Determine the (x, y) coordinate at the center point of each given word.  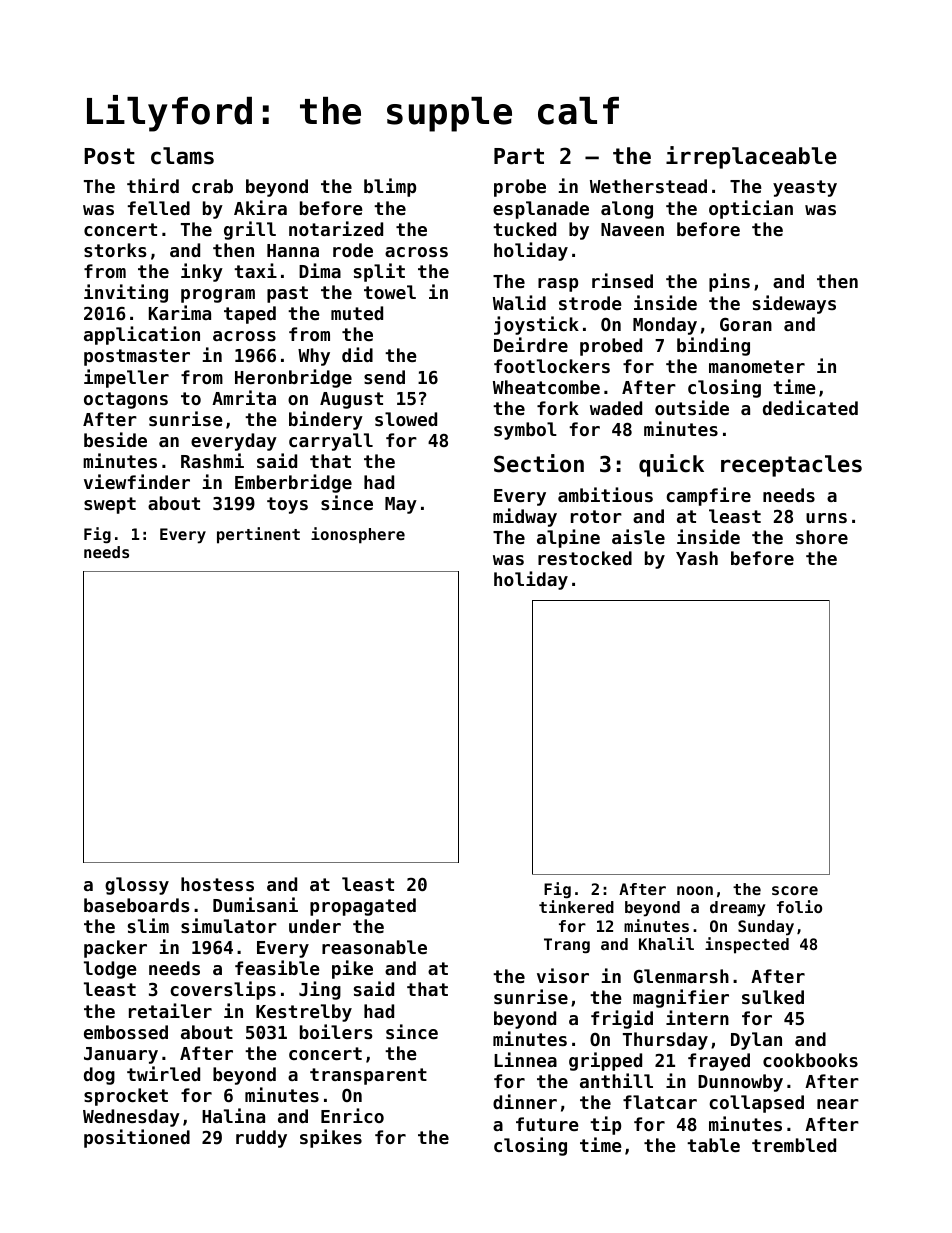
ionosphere (358, 535)
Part (519, 156)
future (547, 1124)
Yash (697, 558)
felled (159, 208)
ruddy (261, 1139)
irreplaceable (751, 157)
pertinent (258, 535)
